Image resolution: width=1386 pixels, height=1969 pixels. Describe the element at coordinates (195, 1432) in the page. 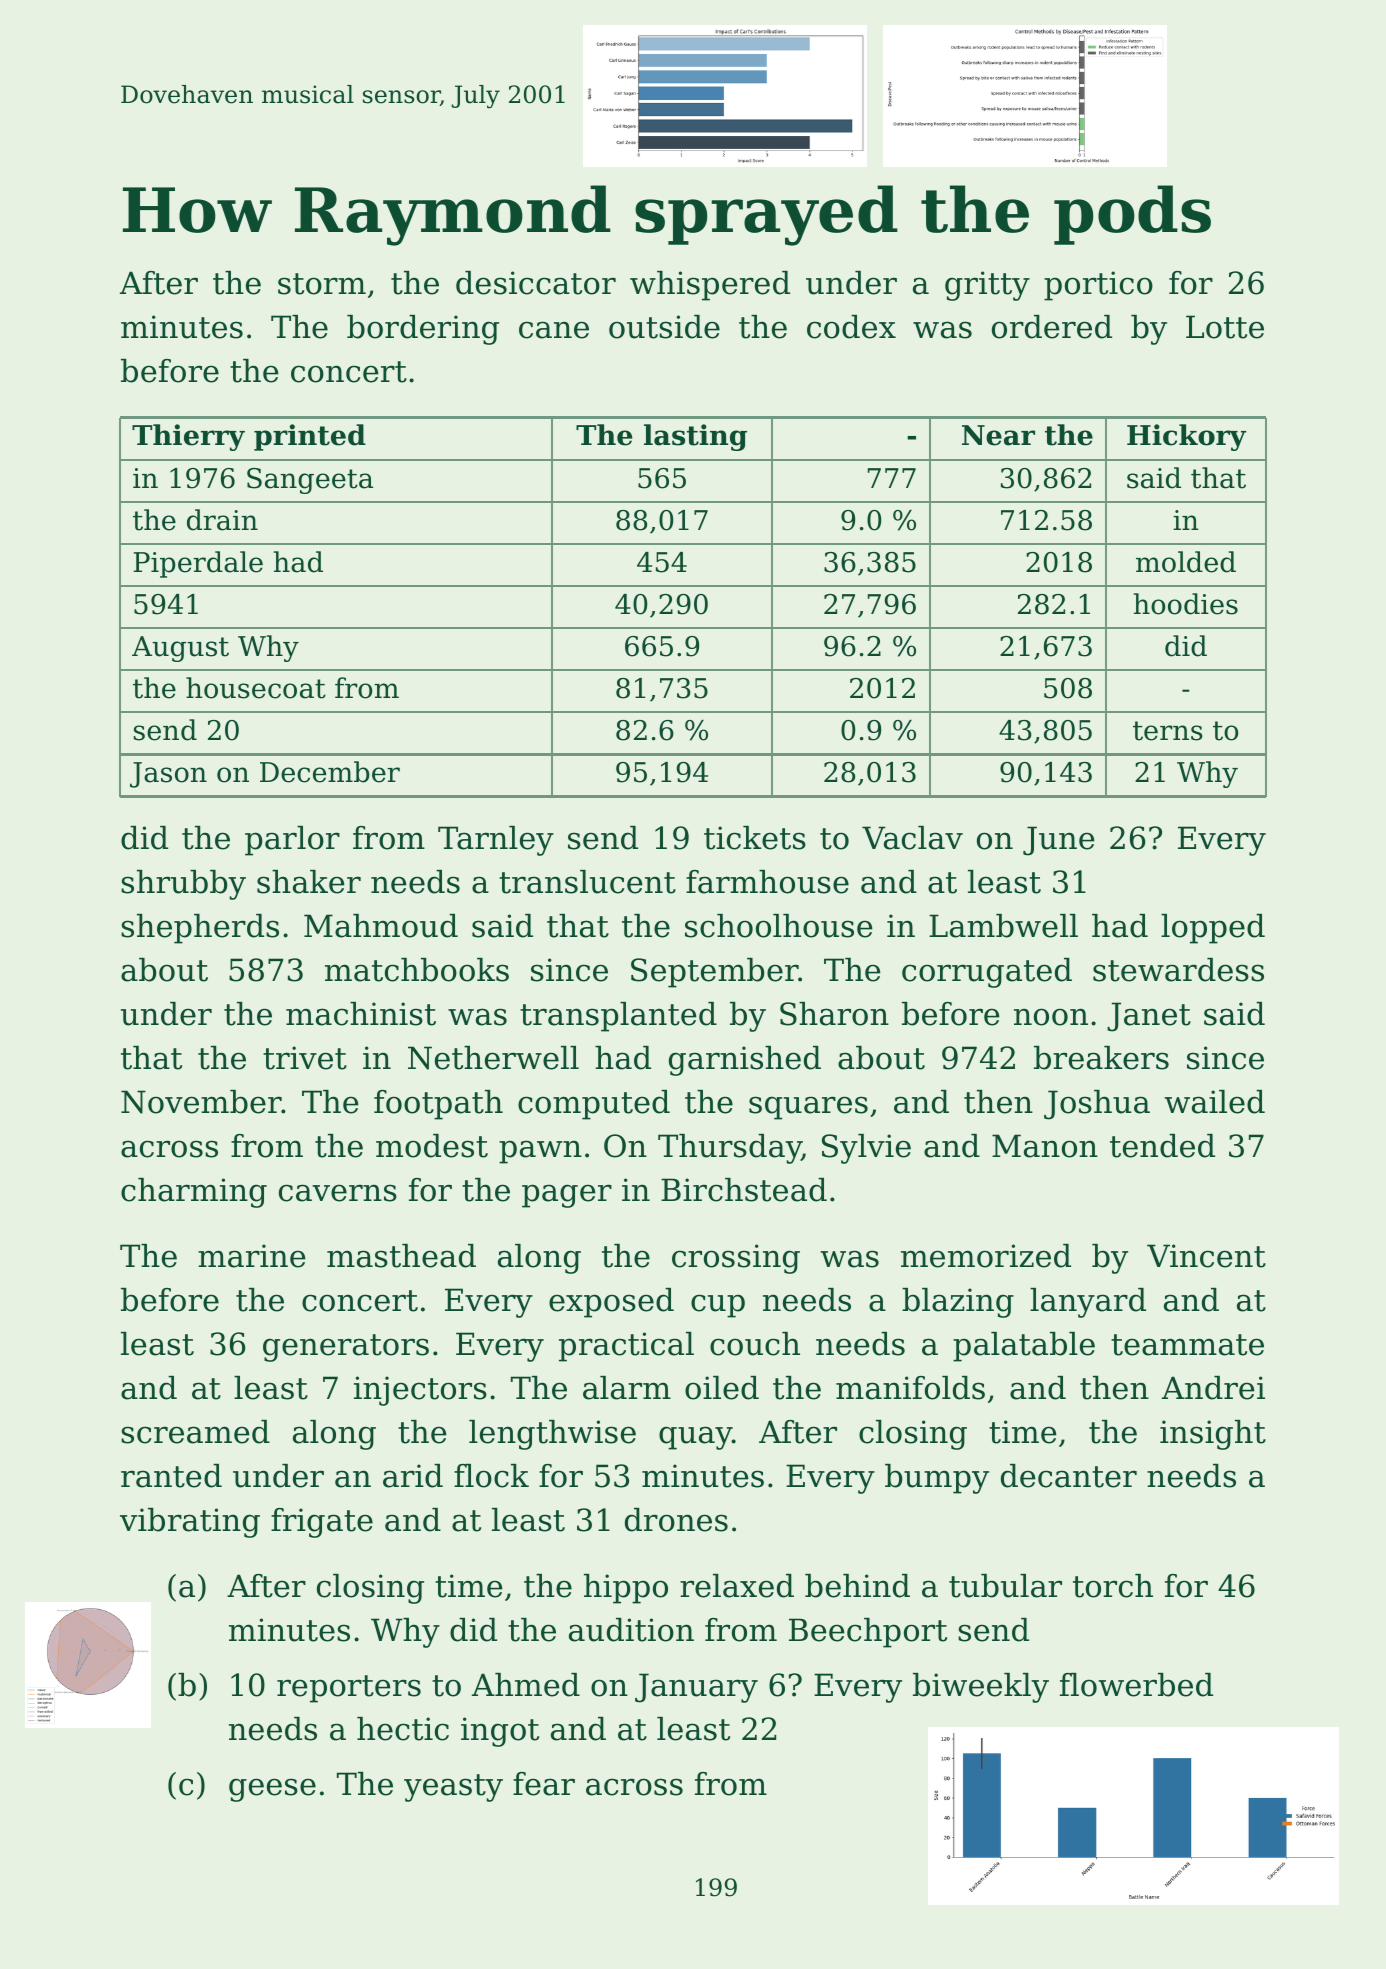

I see `screamed` at that location.
